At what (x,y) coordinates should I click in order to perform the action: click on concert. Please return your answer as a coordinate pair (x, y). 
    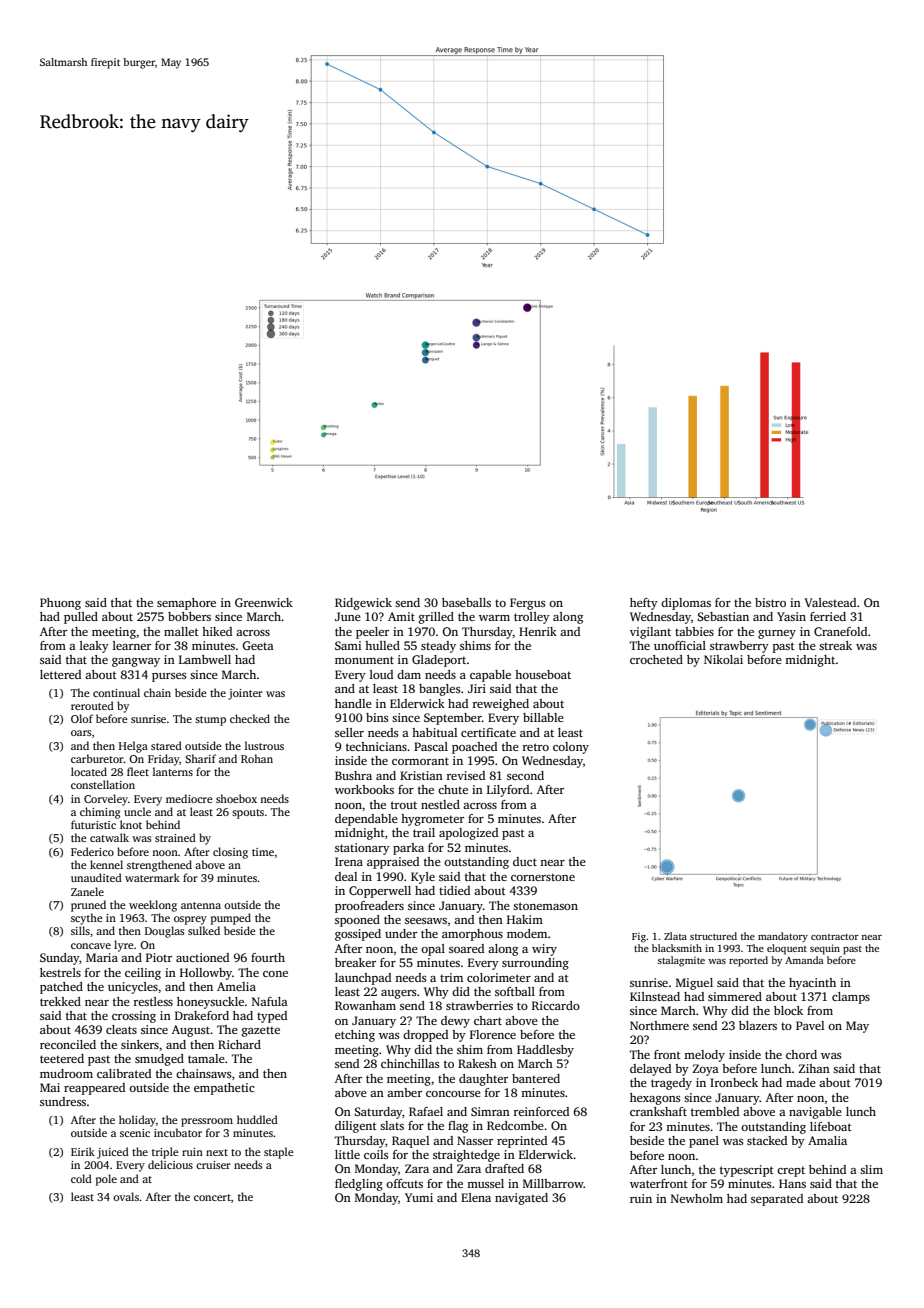
    Looking at the image, I should click on (212, 1197).
